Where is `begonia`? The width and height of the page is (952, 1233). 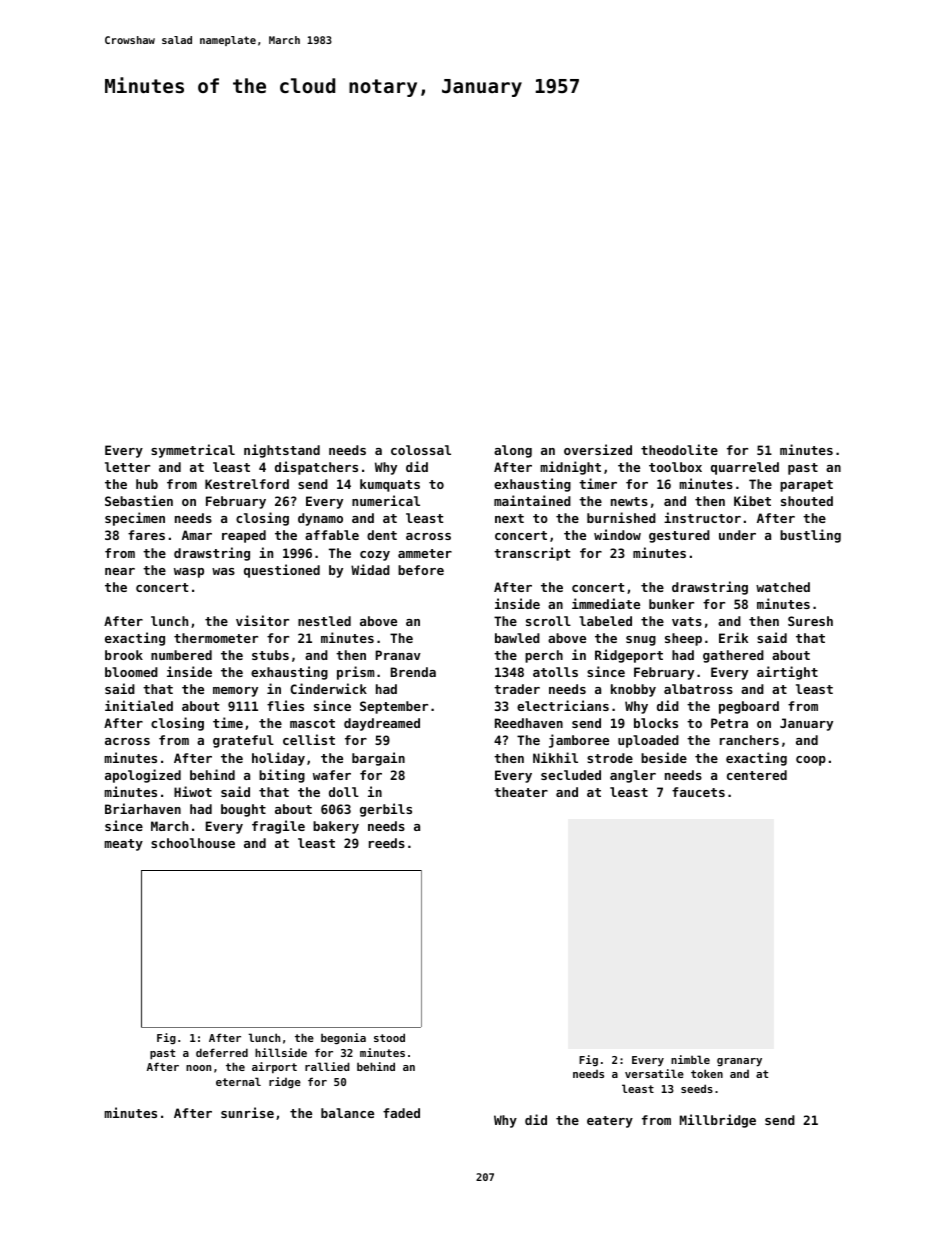 begonia is located at coordinates (343, 1038).
